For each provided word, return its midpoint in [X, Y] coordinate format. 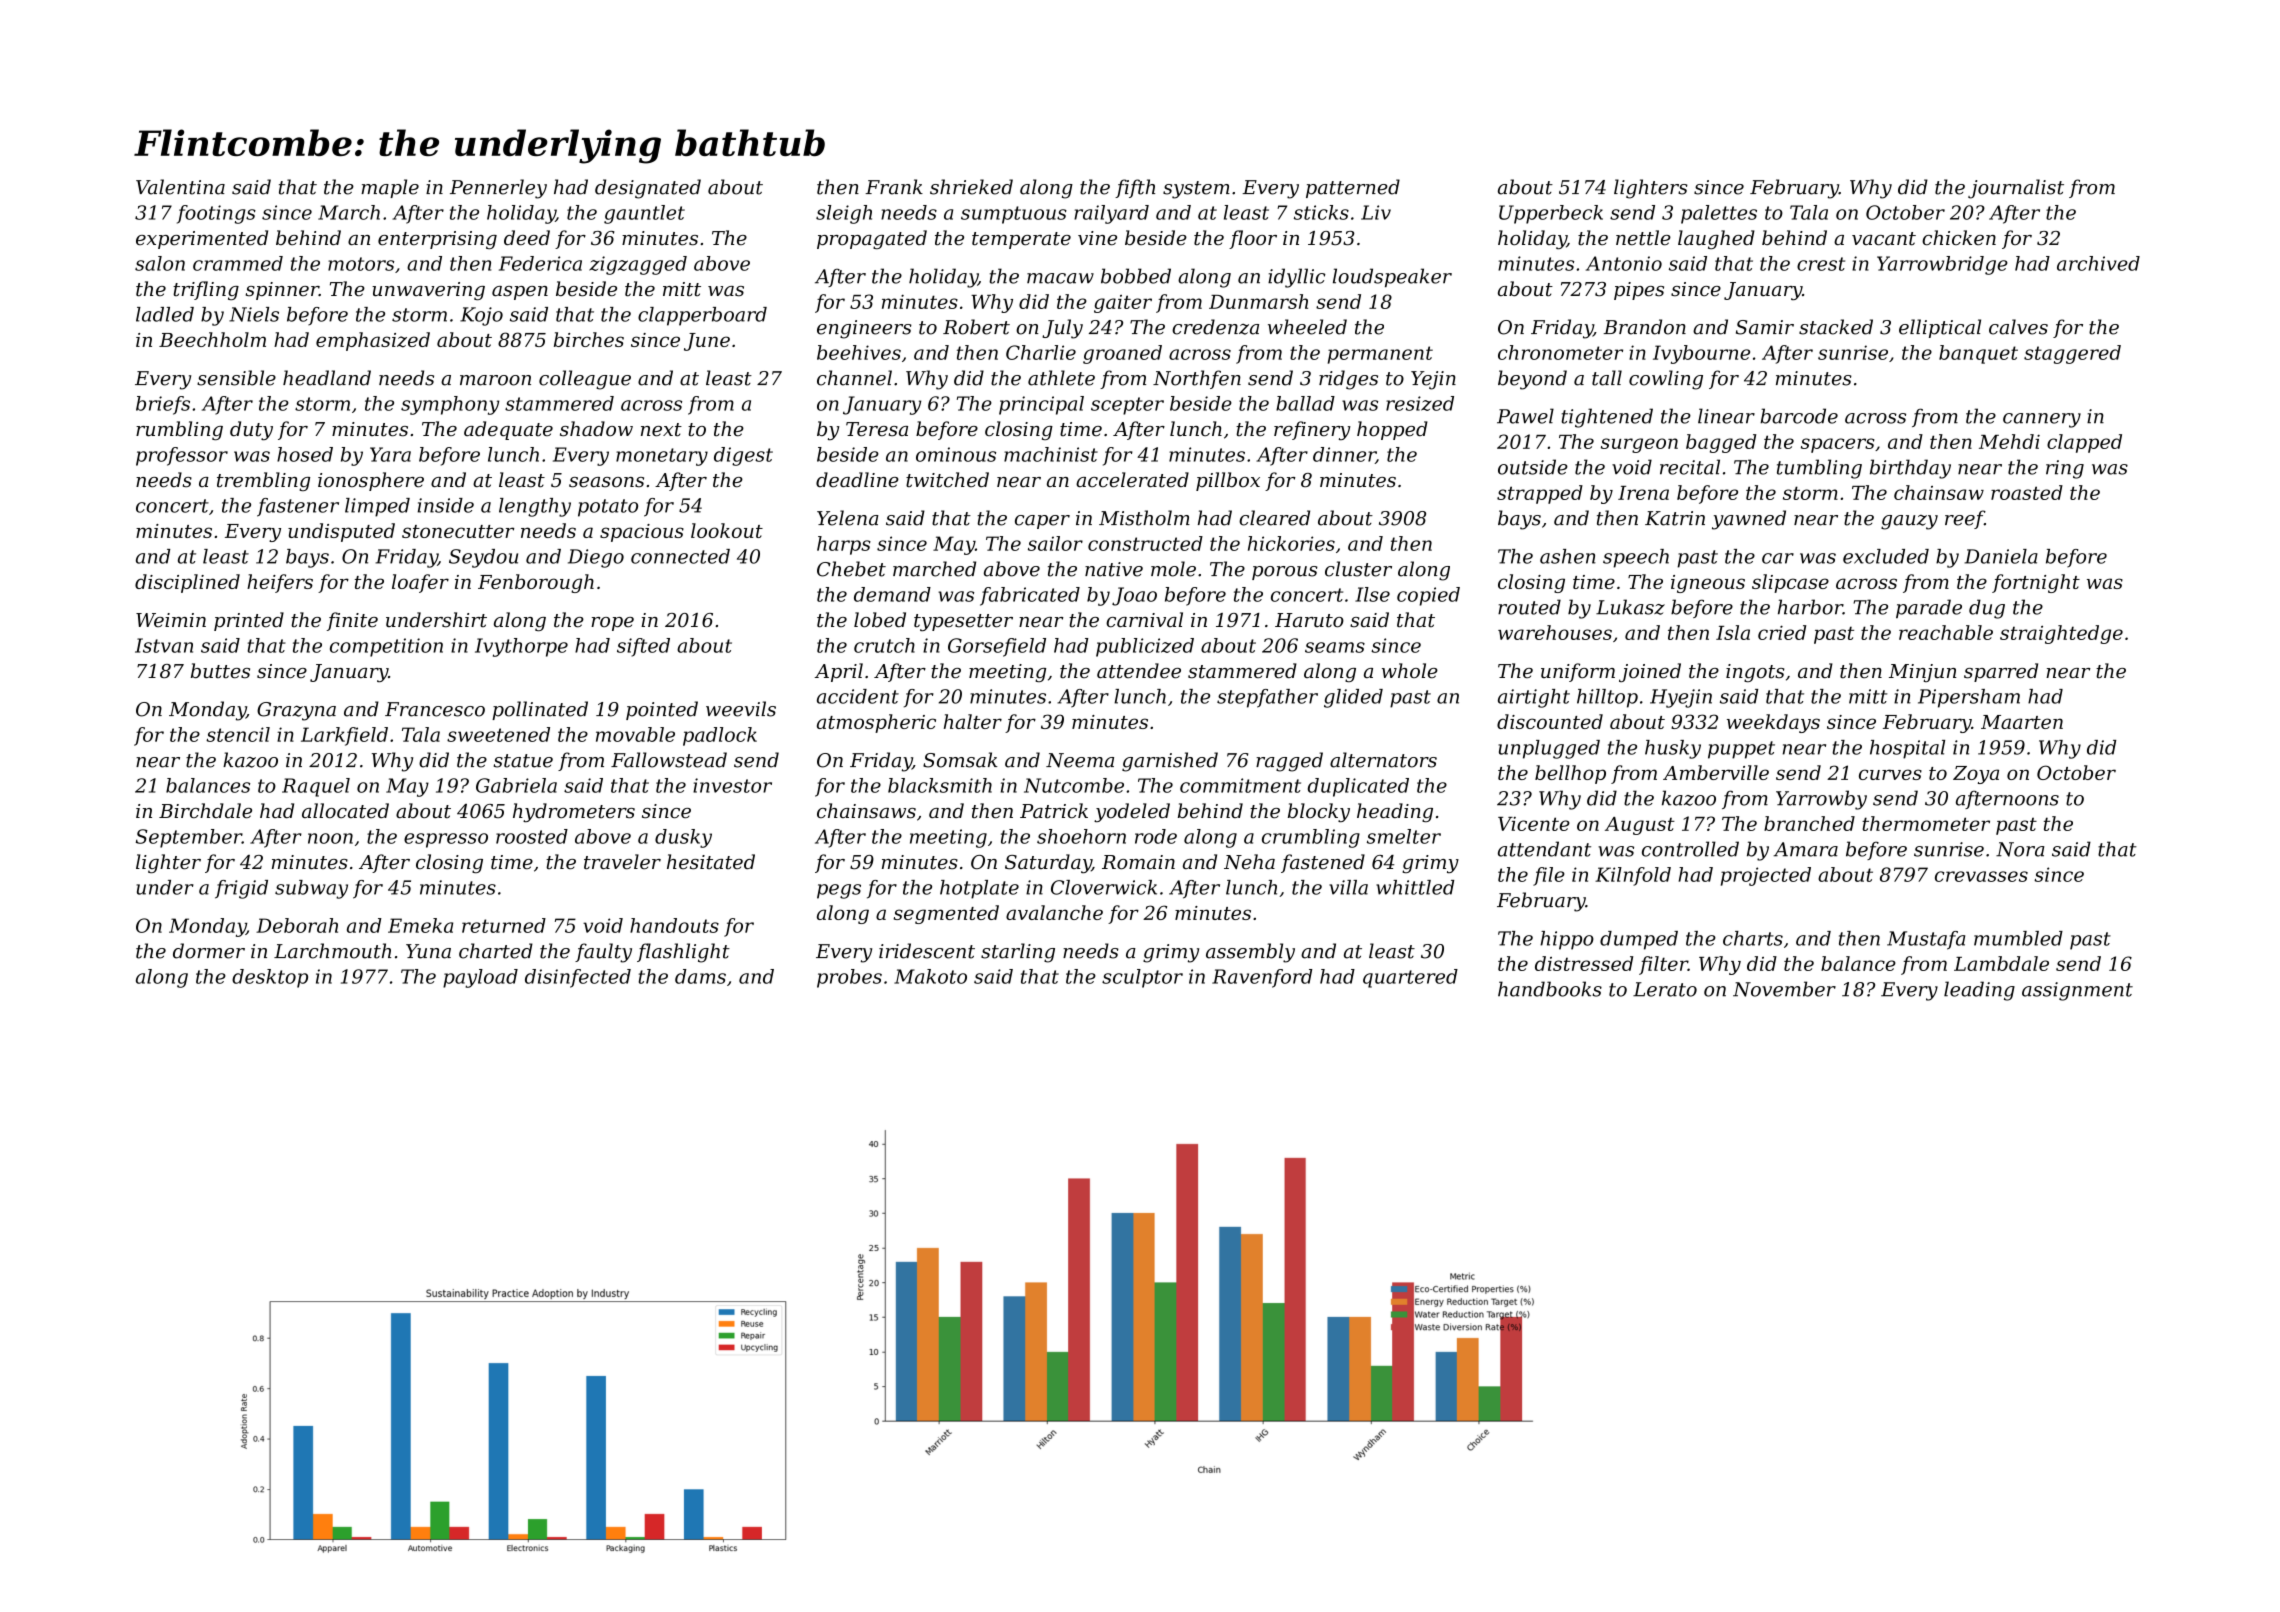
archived [2098, 263]
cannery [2042, 420]
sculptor [1142, 978]
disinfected [578, 978]
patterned [1353, 188]
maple [390, 188]
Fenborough [536, 583]
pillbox [1228, 481]
